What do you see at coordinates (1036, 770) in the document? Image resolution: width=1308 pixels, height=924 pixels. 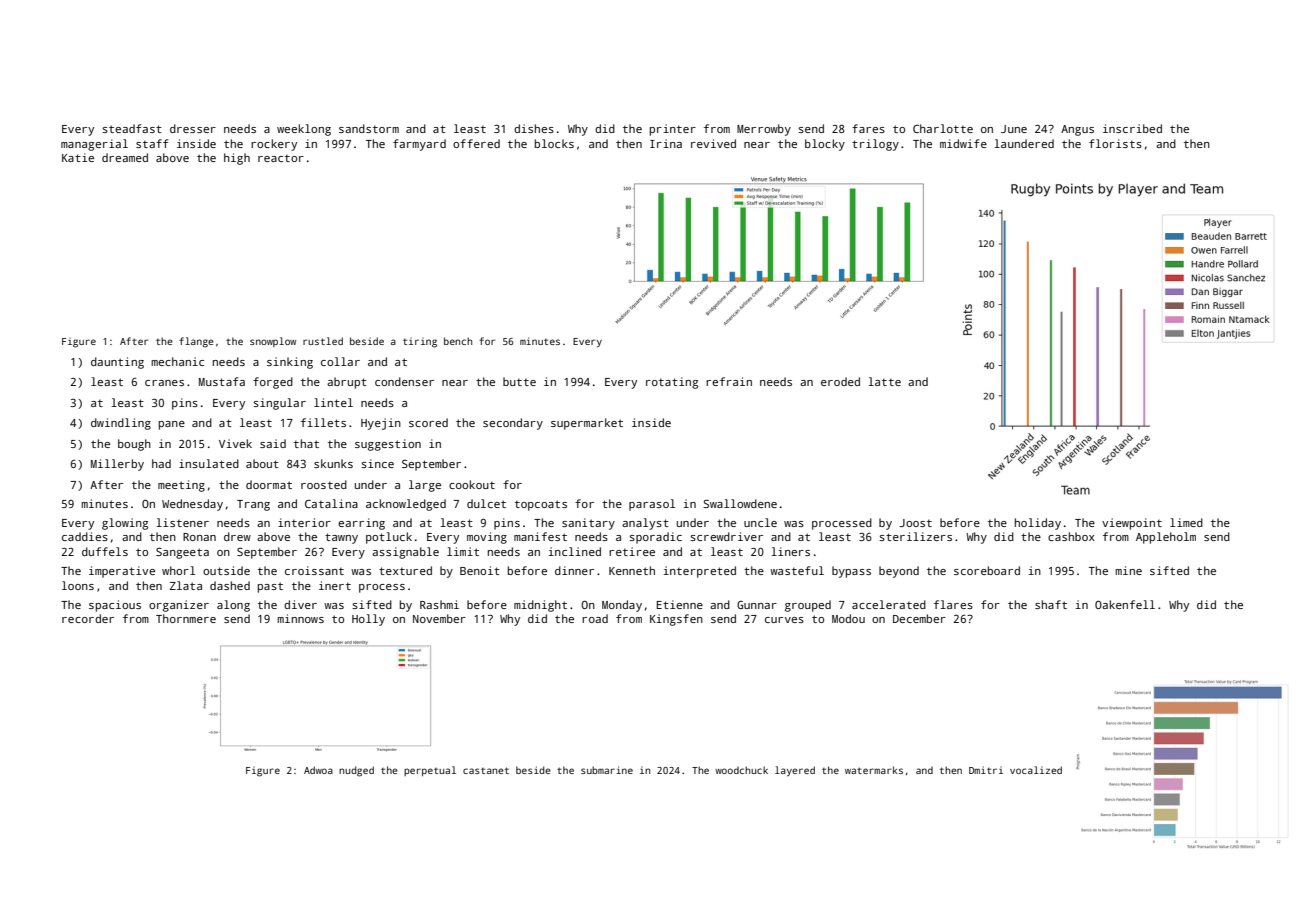 I see `vocalized` at bounding box center [1036, 770].
